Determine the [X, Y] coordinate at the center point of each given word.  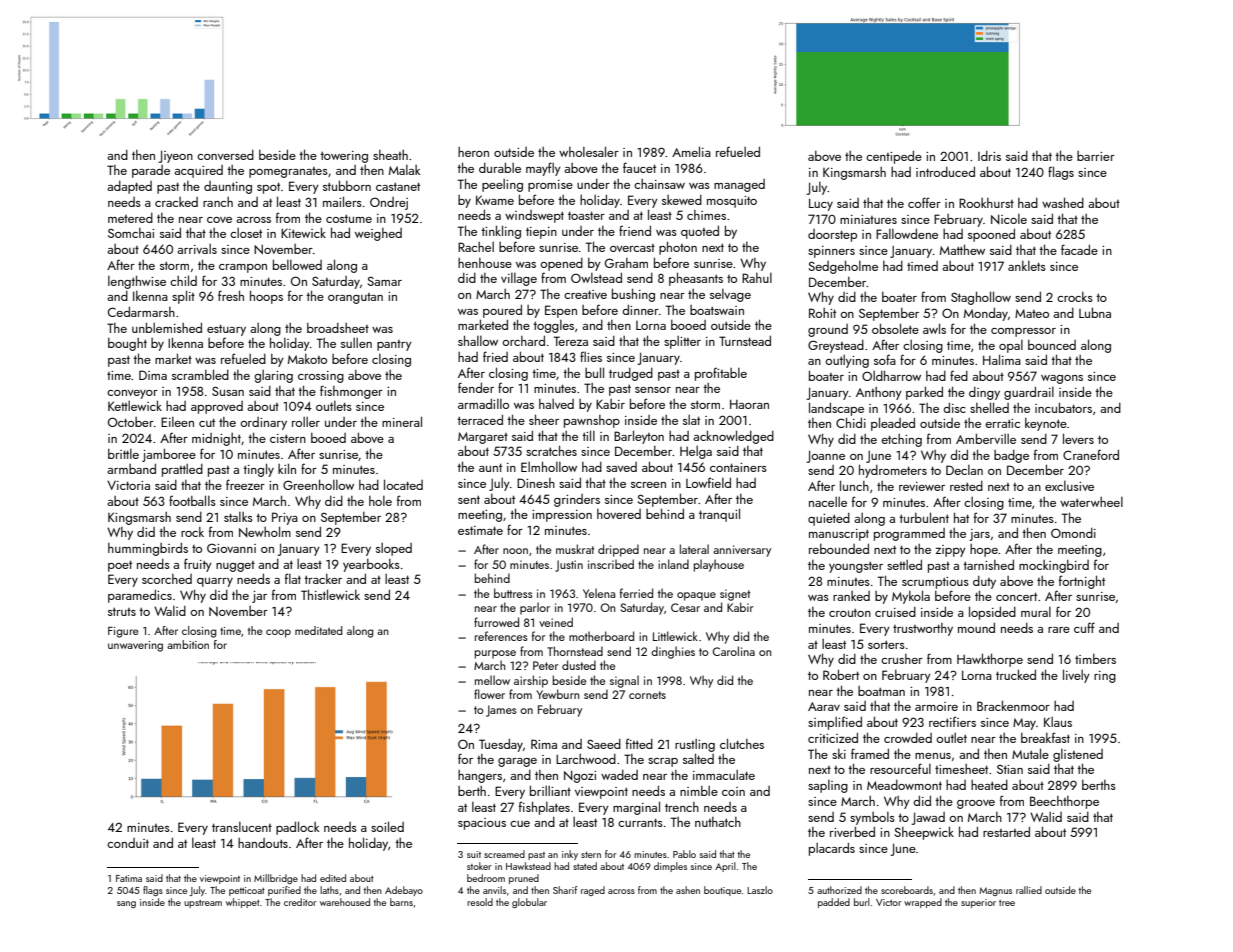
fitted [639, 743]
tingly [258, 470]
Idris [989, 156]
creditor [300, 902]
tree [1007, 903]
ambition [188, 644]
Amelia [691, 151]
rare [1059, 630]
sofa [885, 359]
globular [529, 903]
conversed [225, 155]
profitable [721, 374]
